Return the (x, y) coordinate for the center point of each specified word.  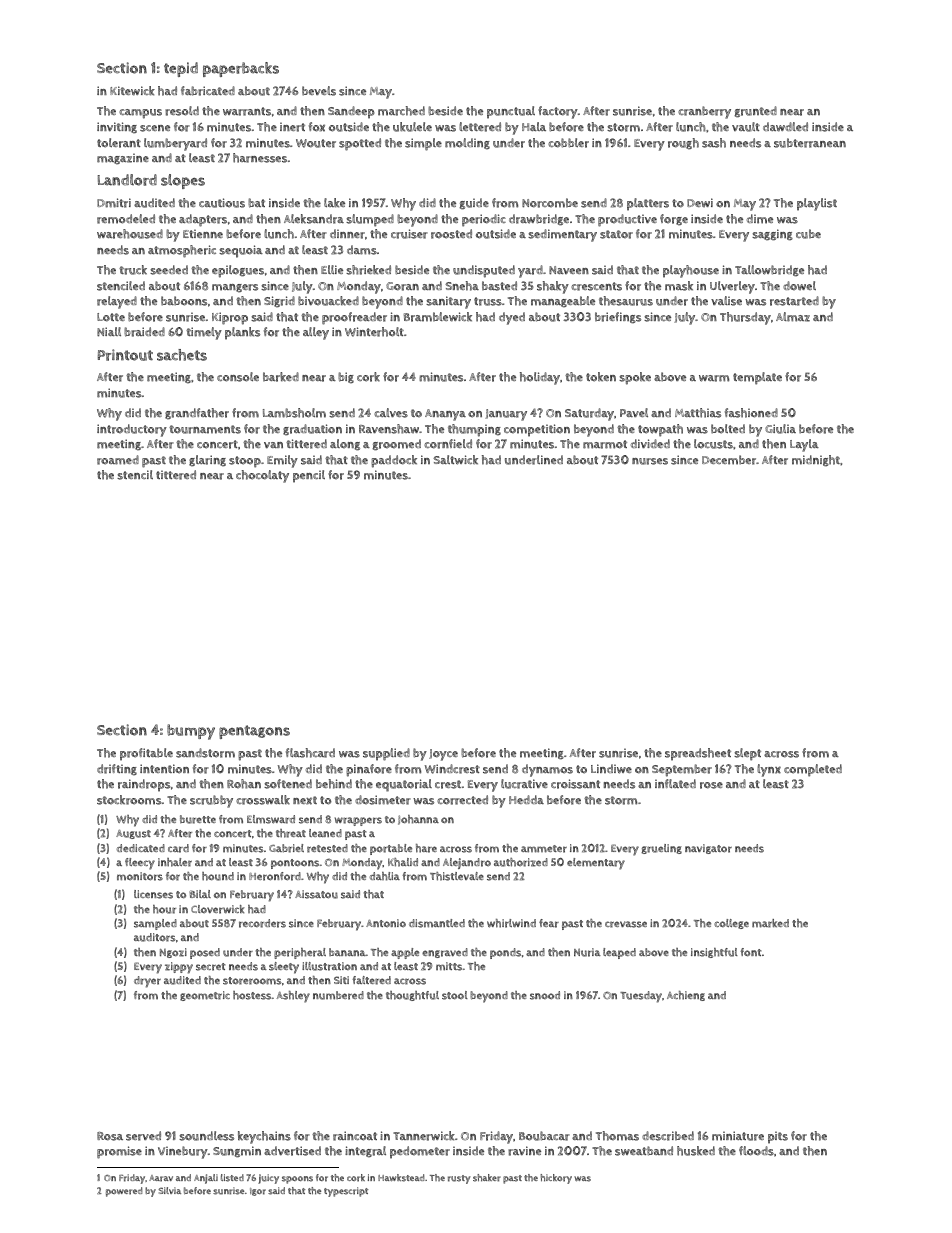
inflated (675, 783)
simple (423, 144)
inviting (117, 128)
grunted (755, 111)
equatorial (404, 785)
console (238, 377)
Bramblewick (438, 317)
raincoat (355, 1136)
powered (124, 1192)
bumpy (191, 732)
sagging (772, 235)
